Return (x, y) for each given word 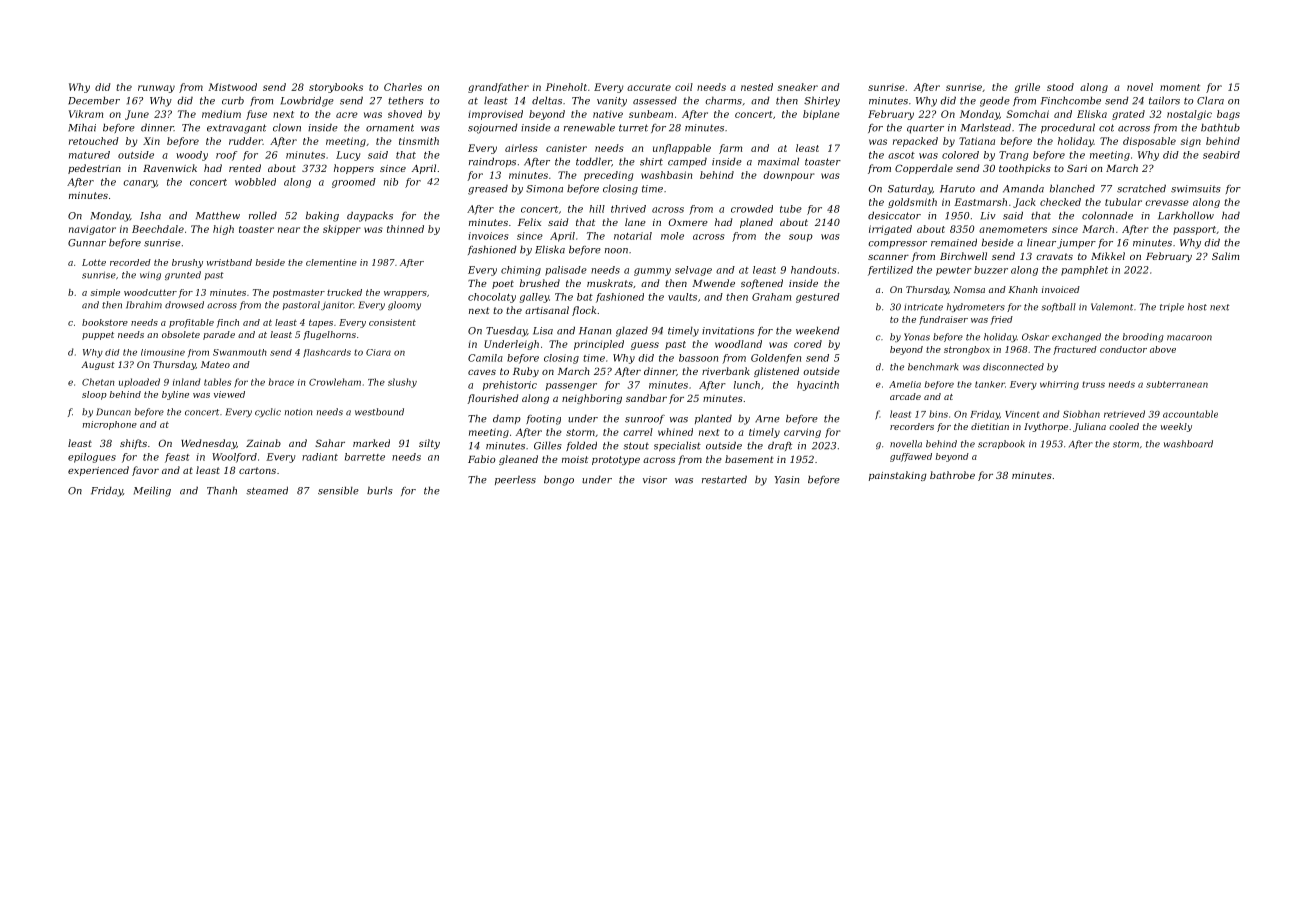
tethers (406, 100)
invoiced (1061, 289)
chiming (521, 271)
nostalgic (1189, 115)
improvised (495, 115)
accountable (1190, 414)
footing (543, 420)
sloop (94, 395)
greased (488, 189)
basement (749, 459)
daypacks (370, 216)
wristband (229, 262)
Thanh (222, 490)
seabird (1221, 155)
